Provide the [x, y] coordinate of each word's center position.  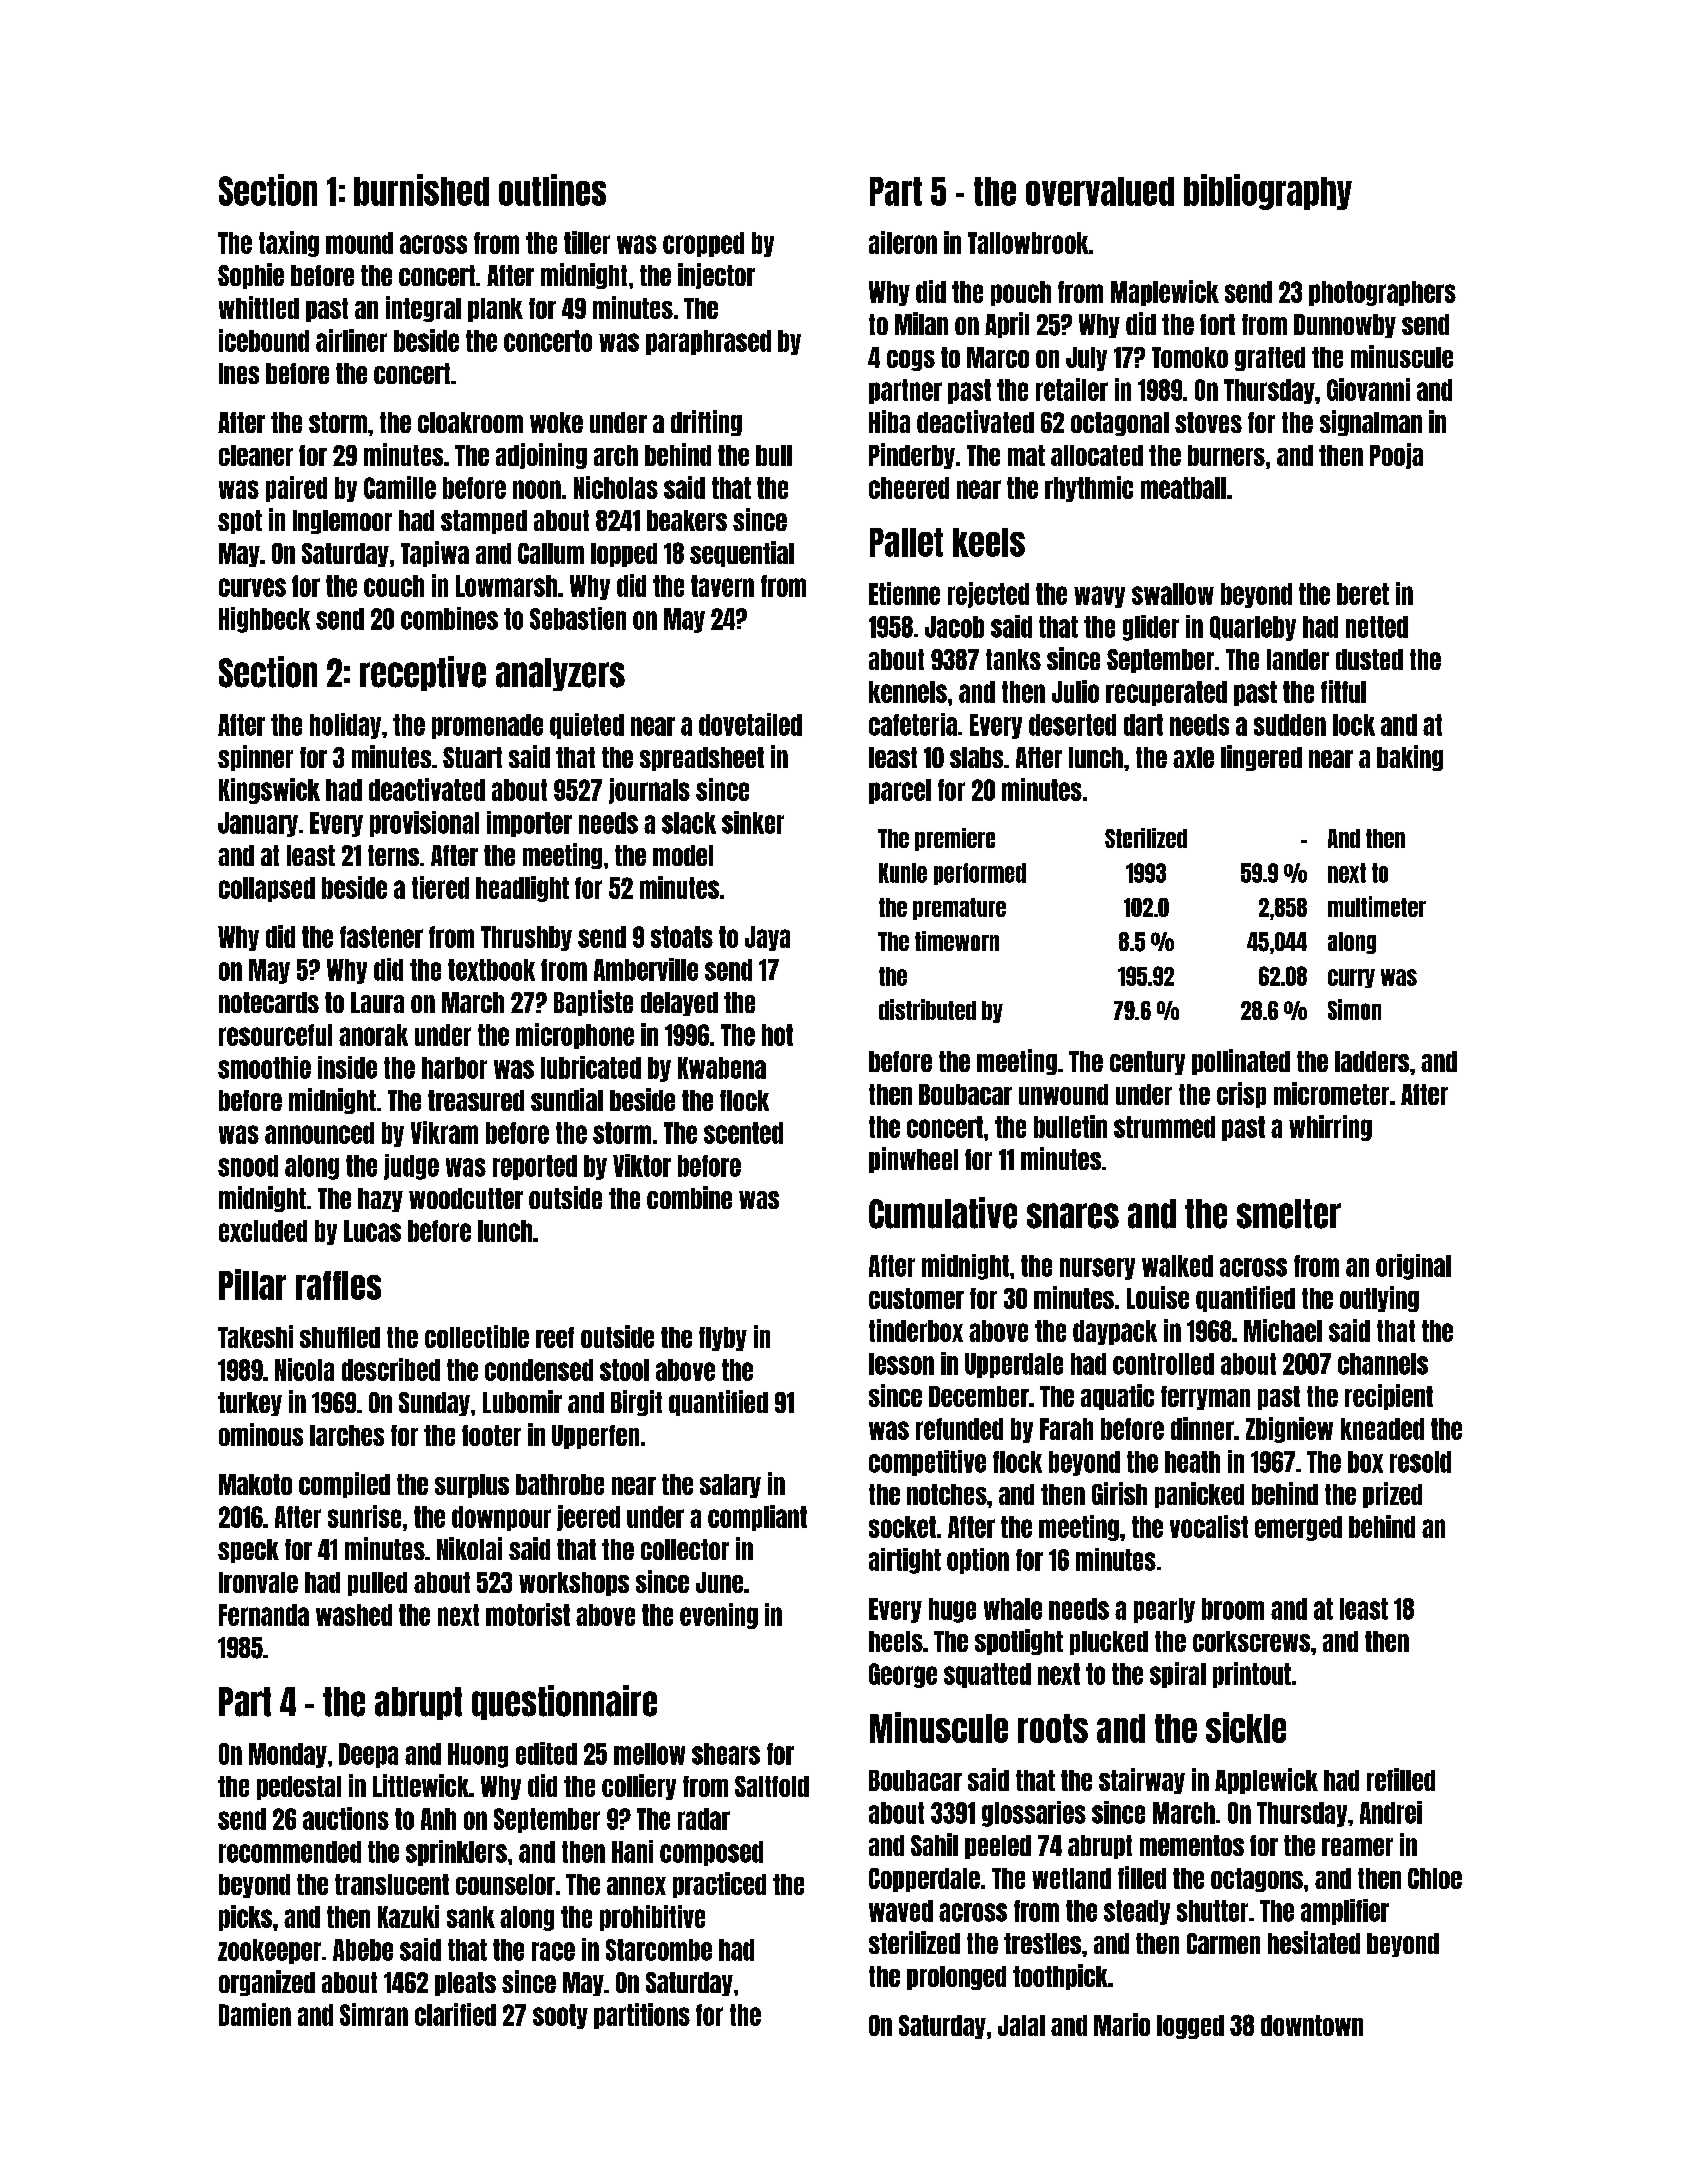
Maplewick [1165, 293]
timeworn [957, 941]
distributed [927, 1009]
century [1147, 1063]
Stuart [472, 757]
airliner [351, 340]
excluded [263, 1231]
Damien [255, 2014]
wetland [1071, 1878]
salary [730, 1486]
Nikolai [469, 1548]
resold [1420, 1462]
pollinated [1241, 1062]
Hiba [889, 421]
